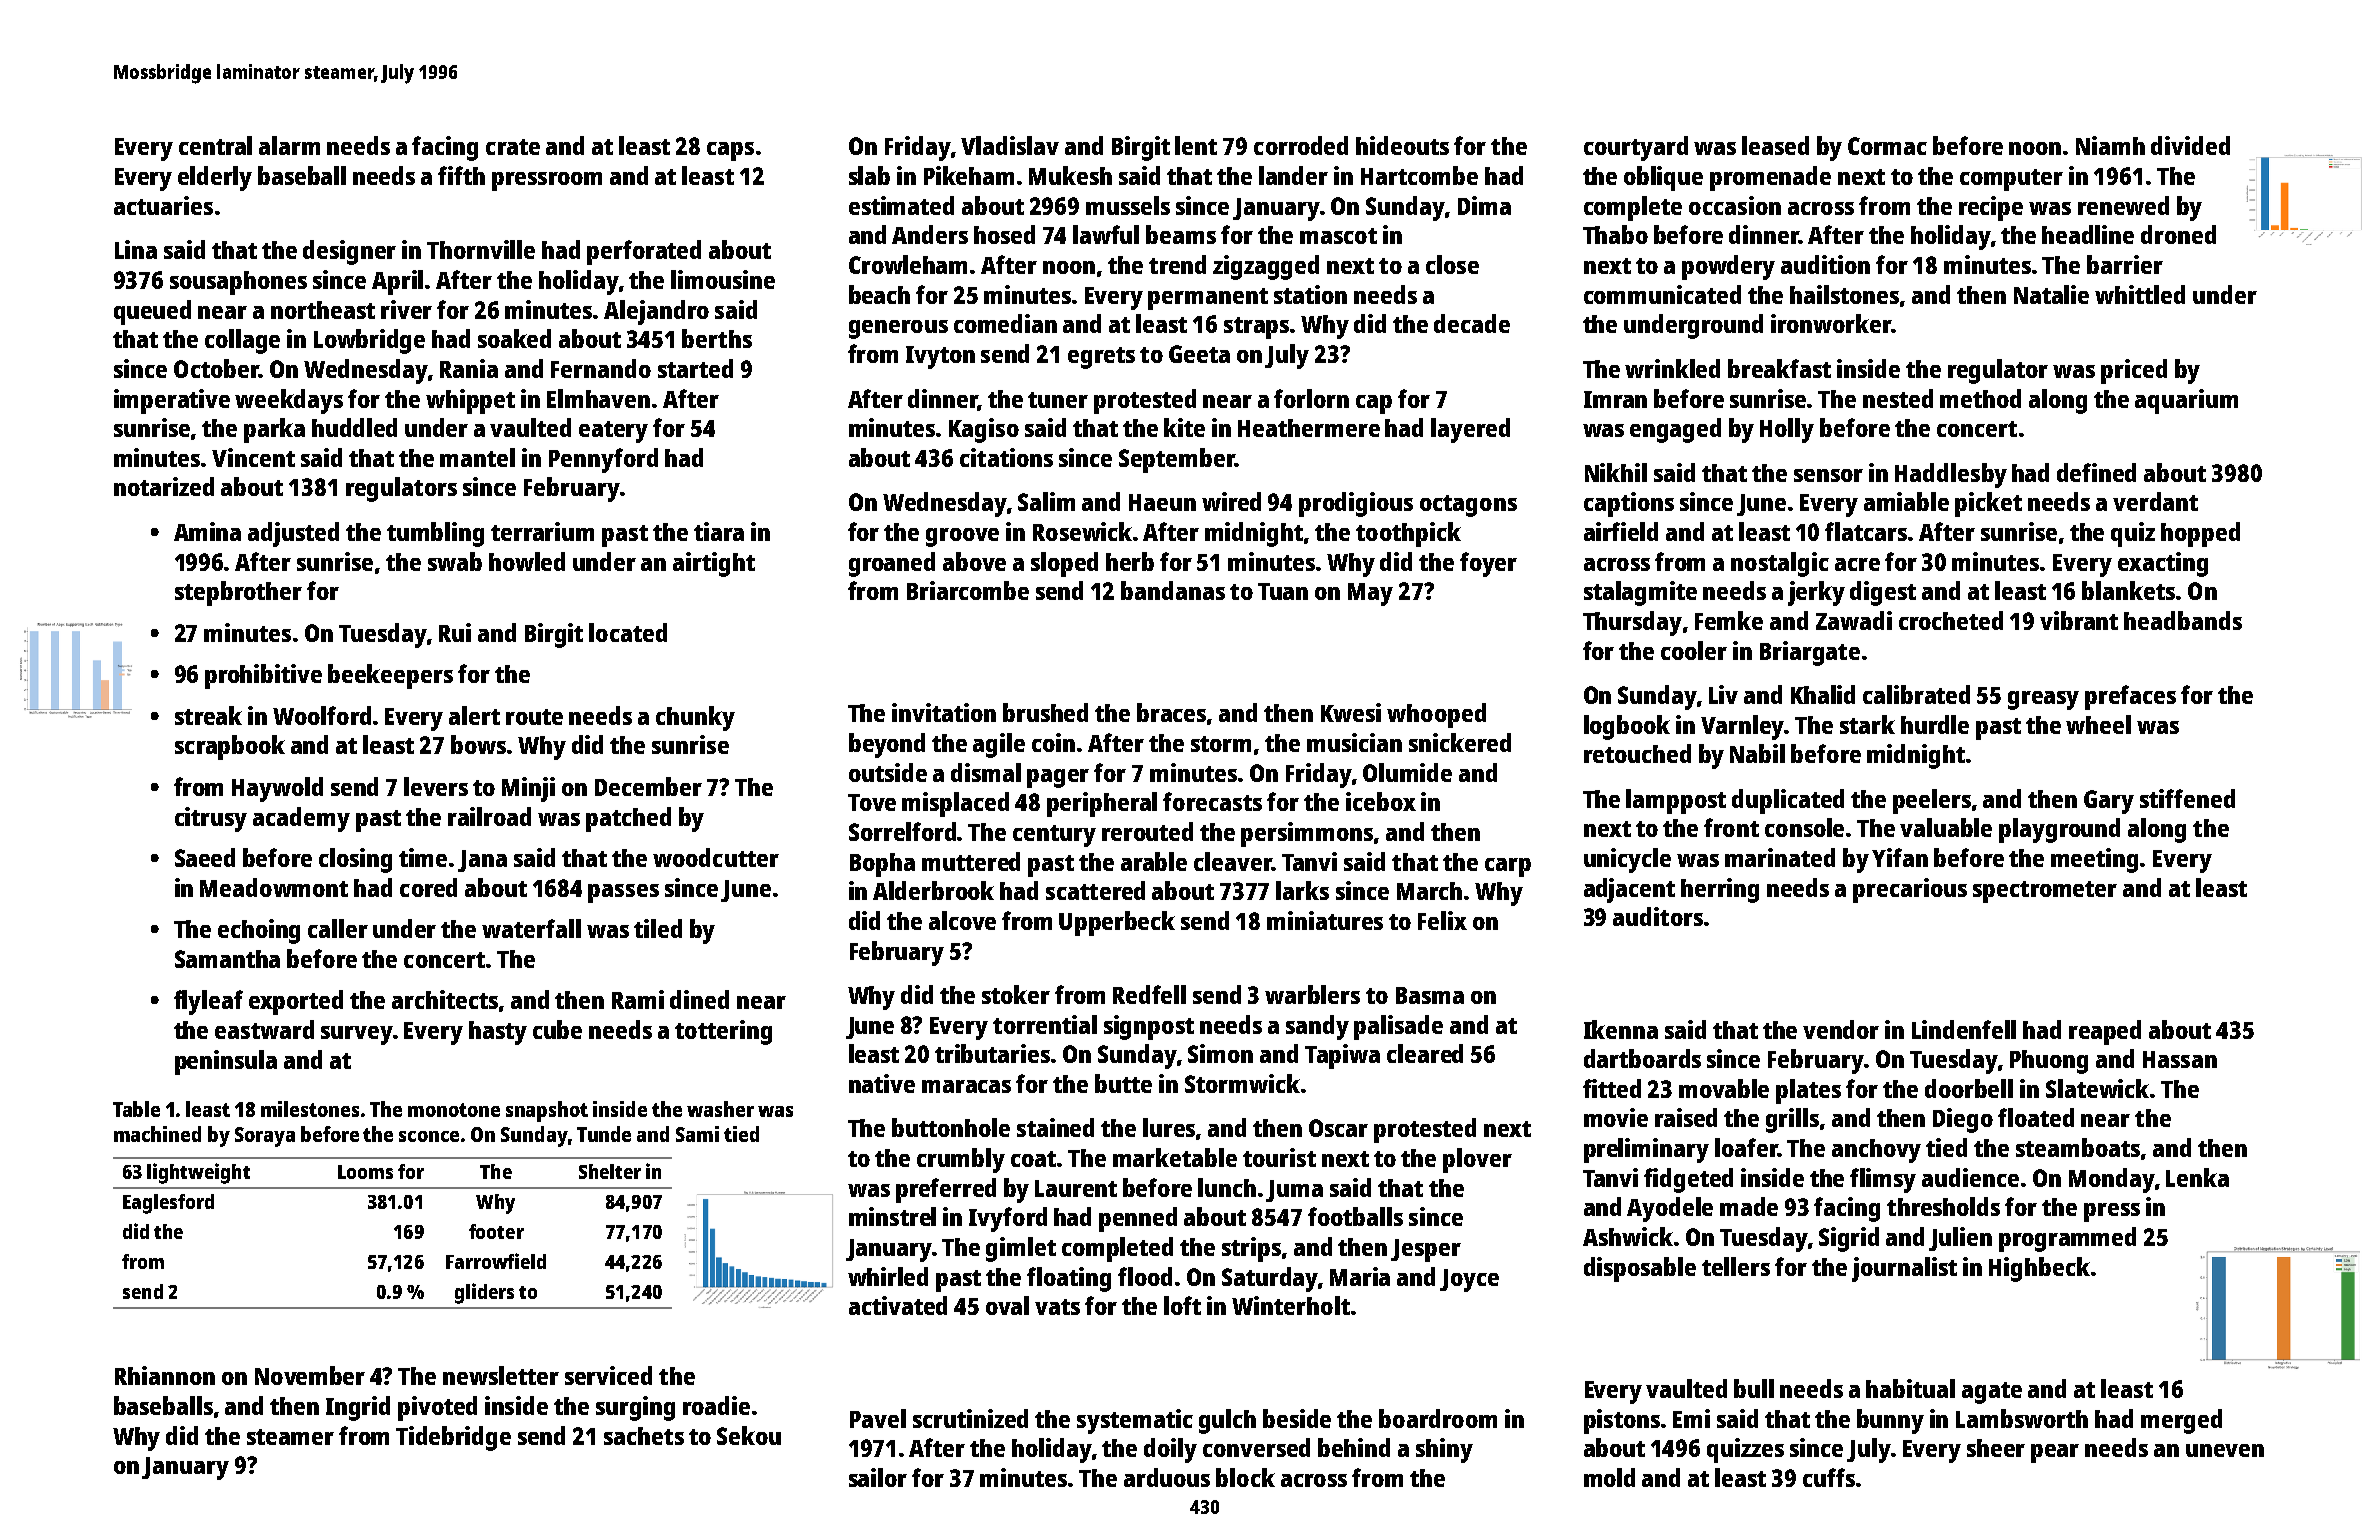 The width and height of the page is (2380, 1540). I want to click on Kwesi, so click(1351, 712).
